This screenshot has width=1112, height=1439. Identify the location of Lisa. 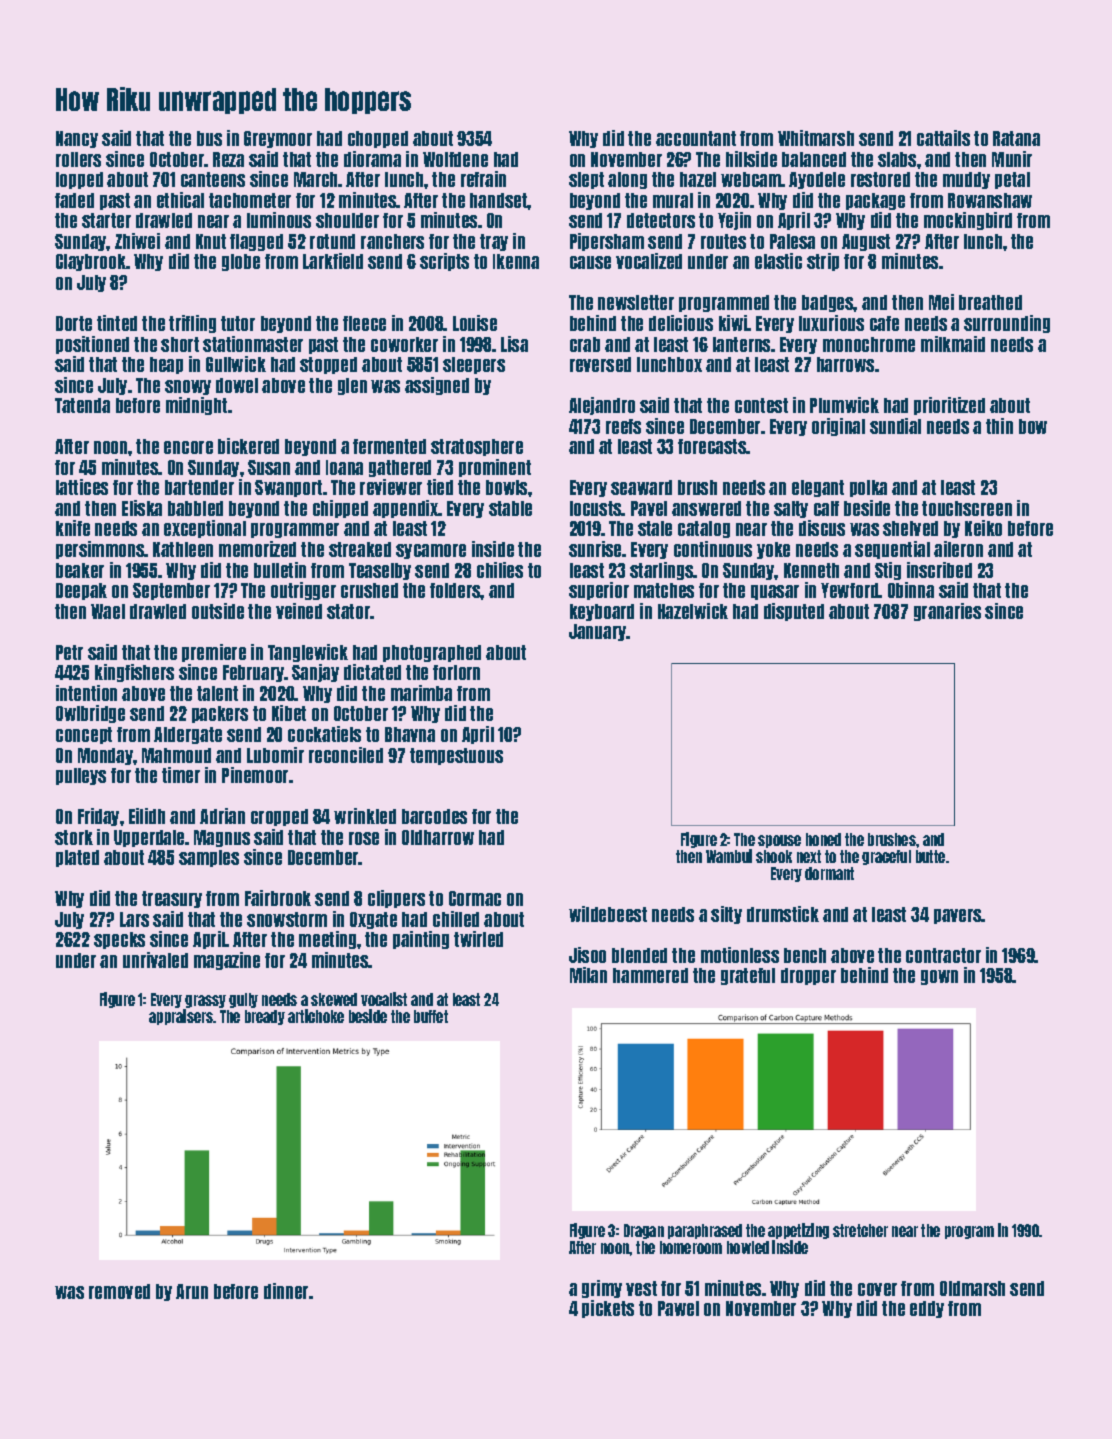
(514, 344).
